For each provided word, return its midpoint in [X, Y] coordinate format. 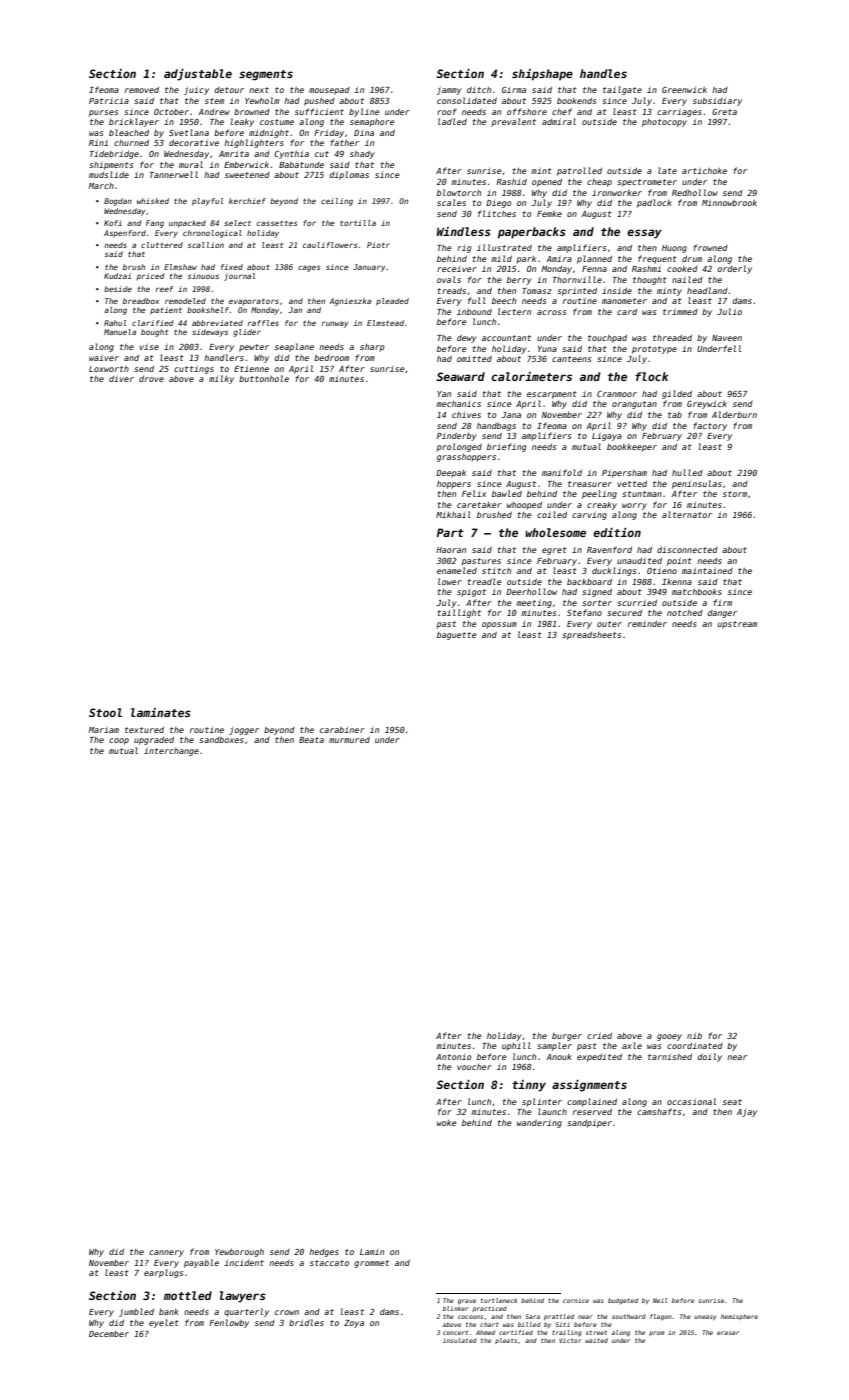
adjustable [198, 75]
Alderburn [734, 414]
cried [599, 1036]
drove [151, 379]
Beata [311, 740]
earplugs [163, 1273]
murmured [349, 740]
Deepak [451, 473]
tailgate [622, 90]
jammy [449, 91]
